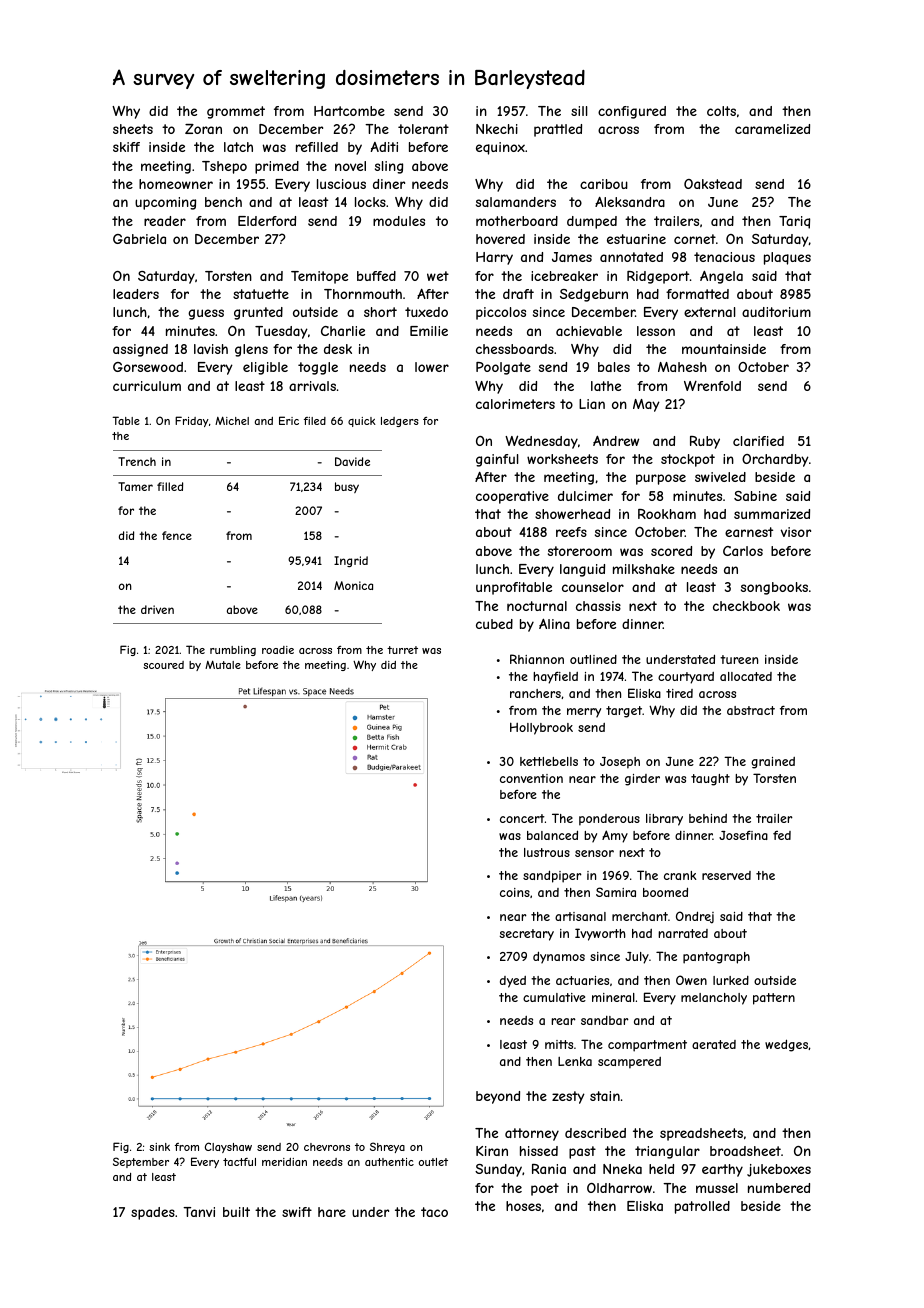  I want to click on skiff, so click(126, 147).
